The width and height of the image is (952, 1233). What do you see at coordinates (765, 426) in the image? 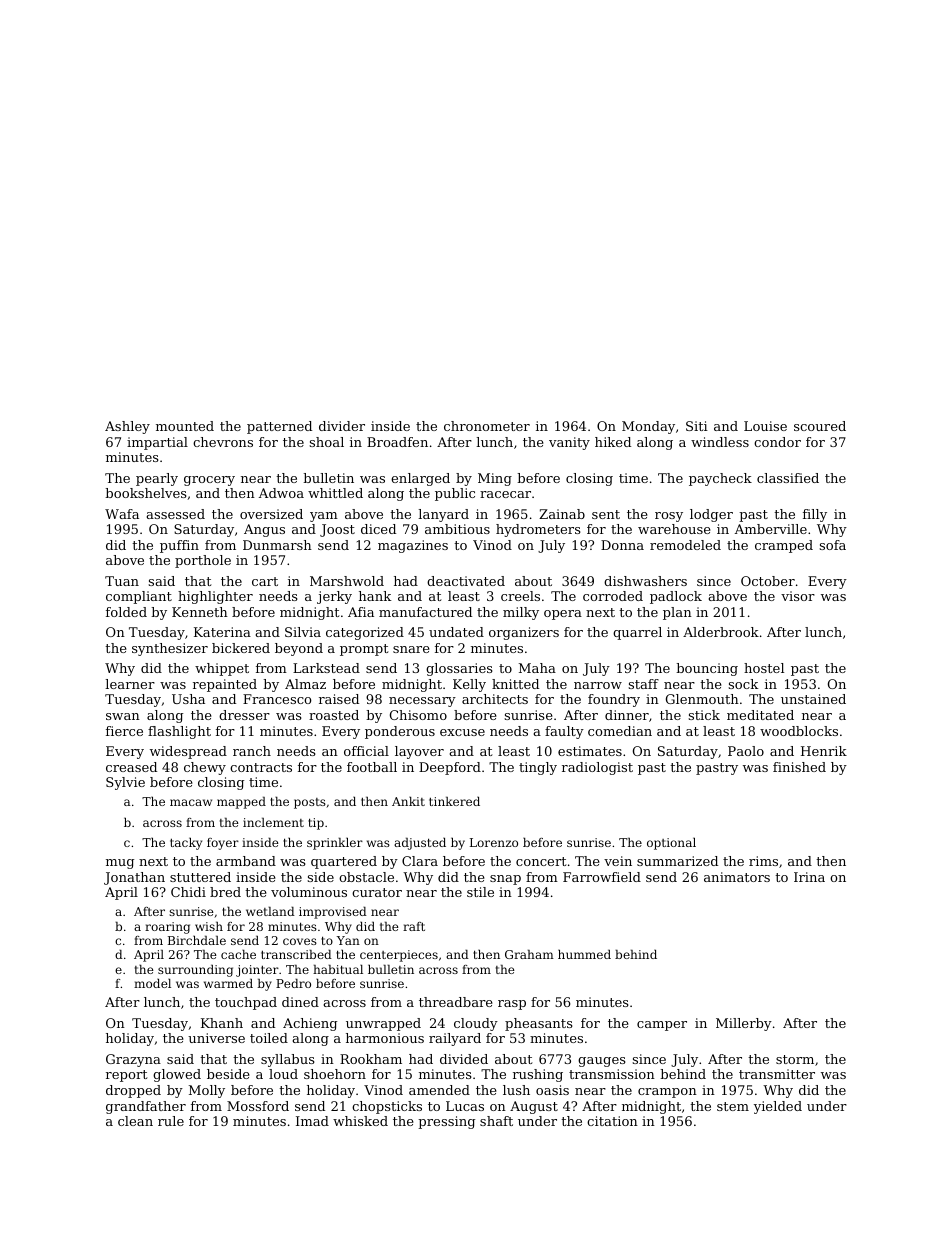
I see `Louise` at bounding box center [765, 426].
